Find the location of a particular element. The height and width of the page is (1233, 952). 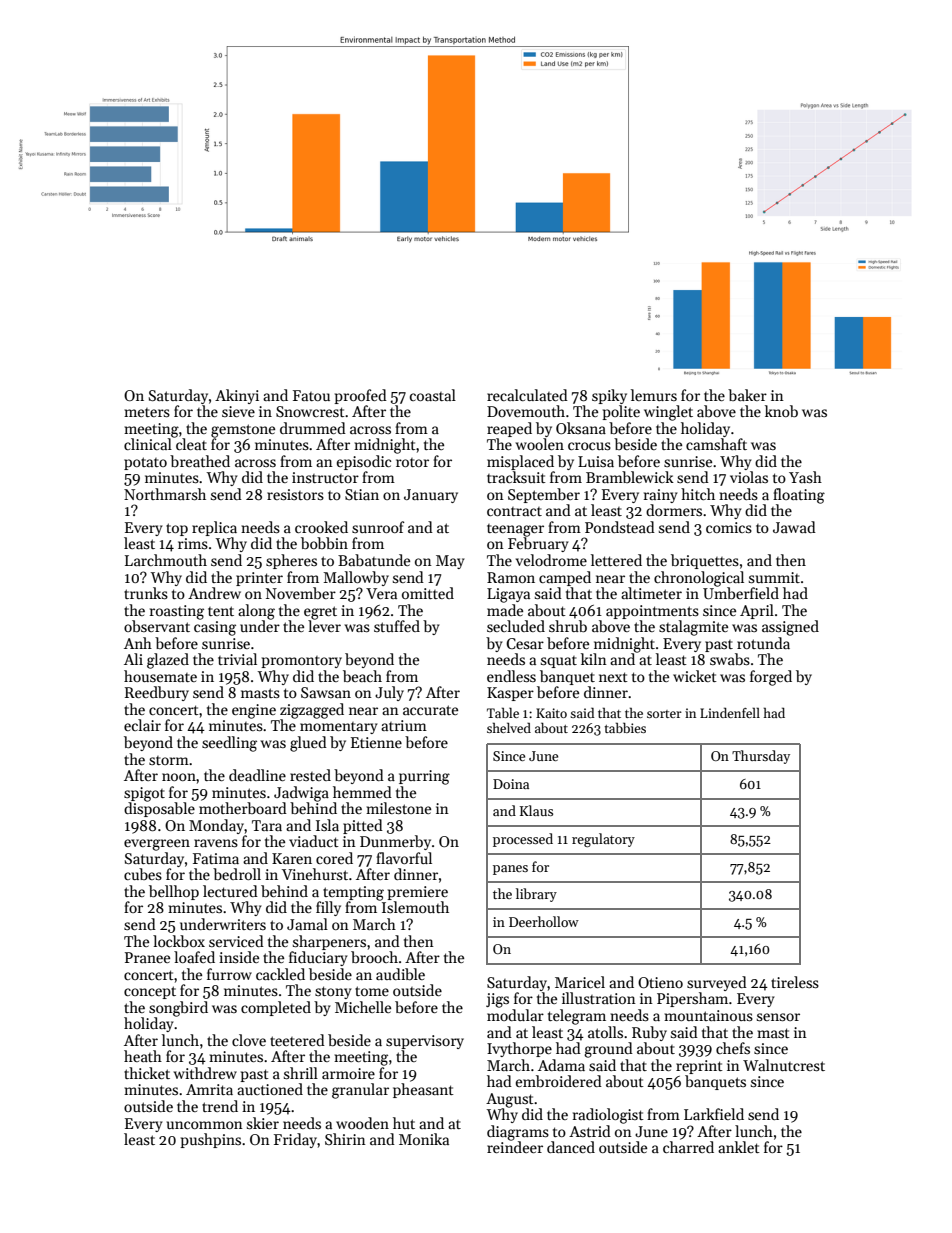

coastal is located at coordinates (433, 395).
